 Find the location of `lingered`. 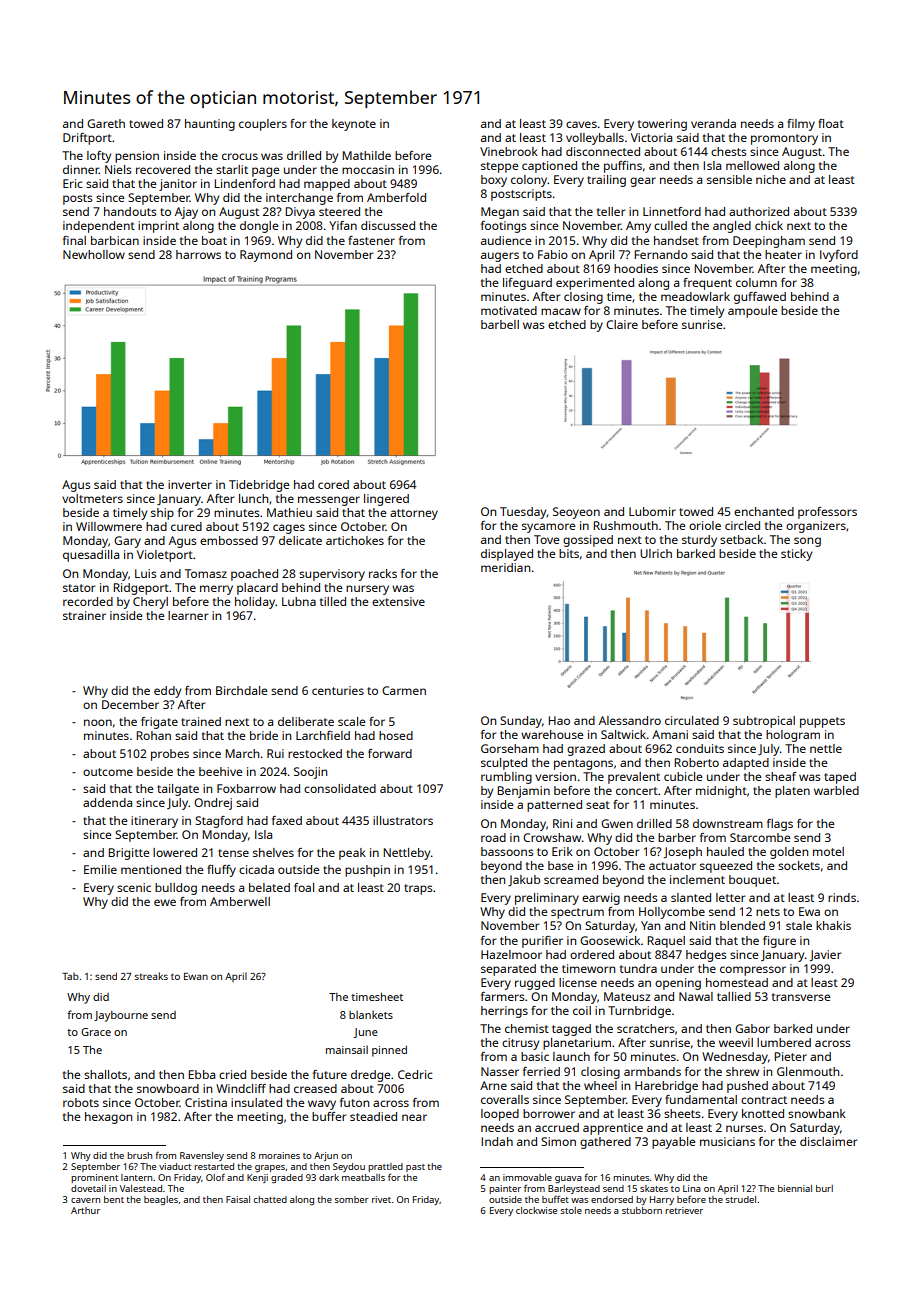

lingered is located at coordinates (386, 500).
